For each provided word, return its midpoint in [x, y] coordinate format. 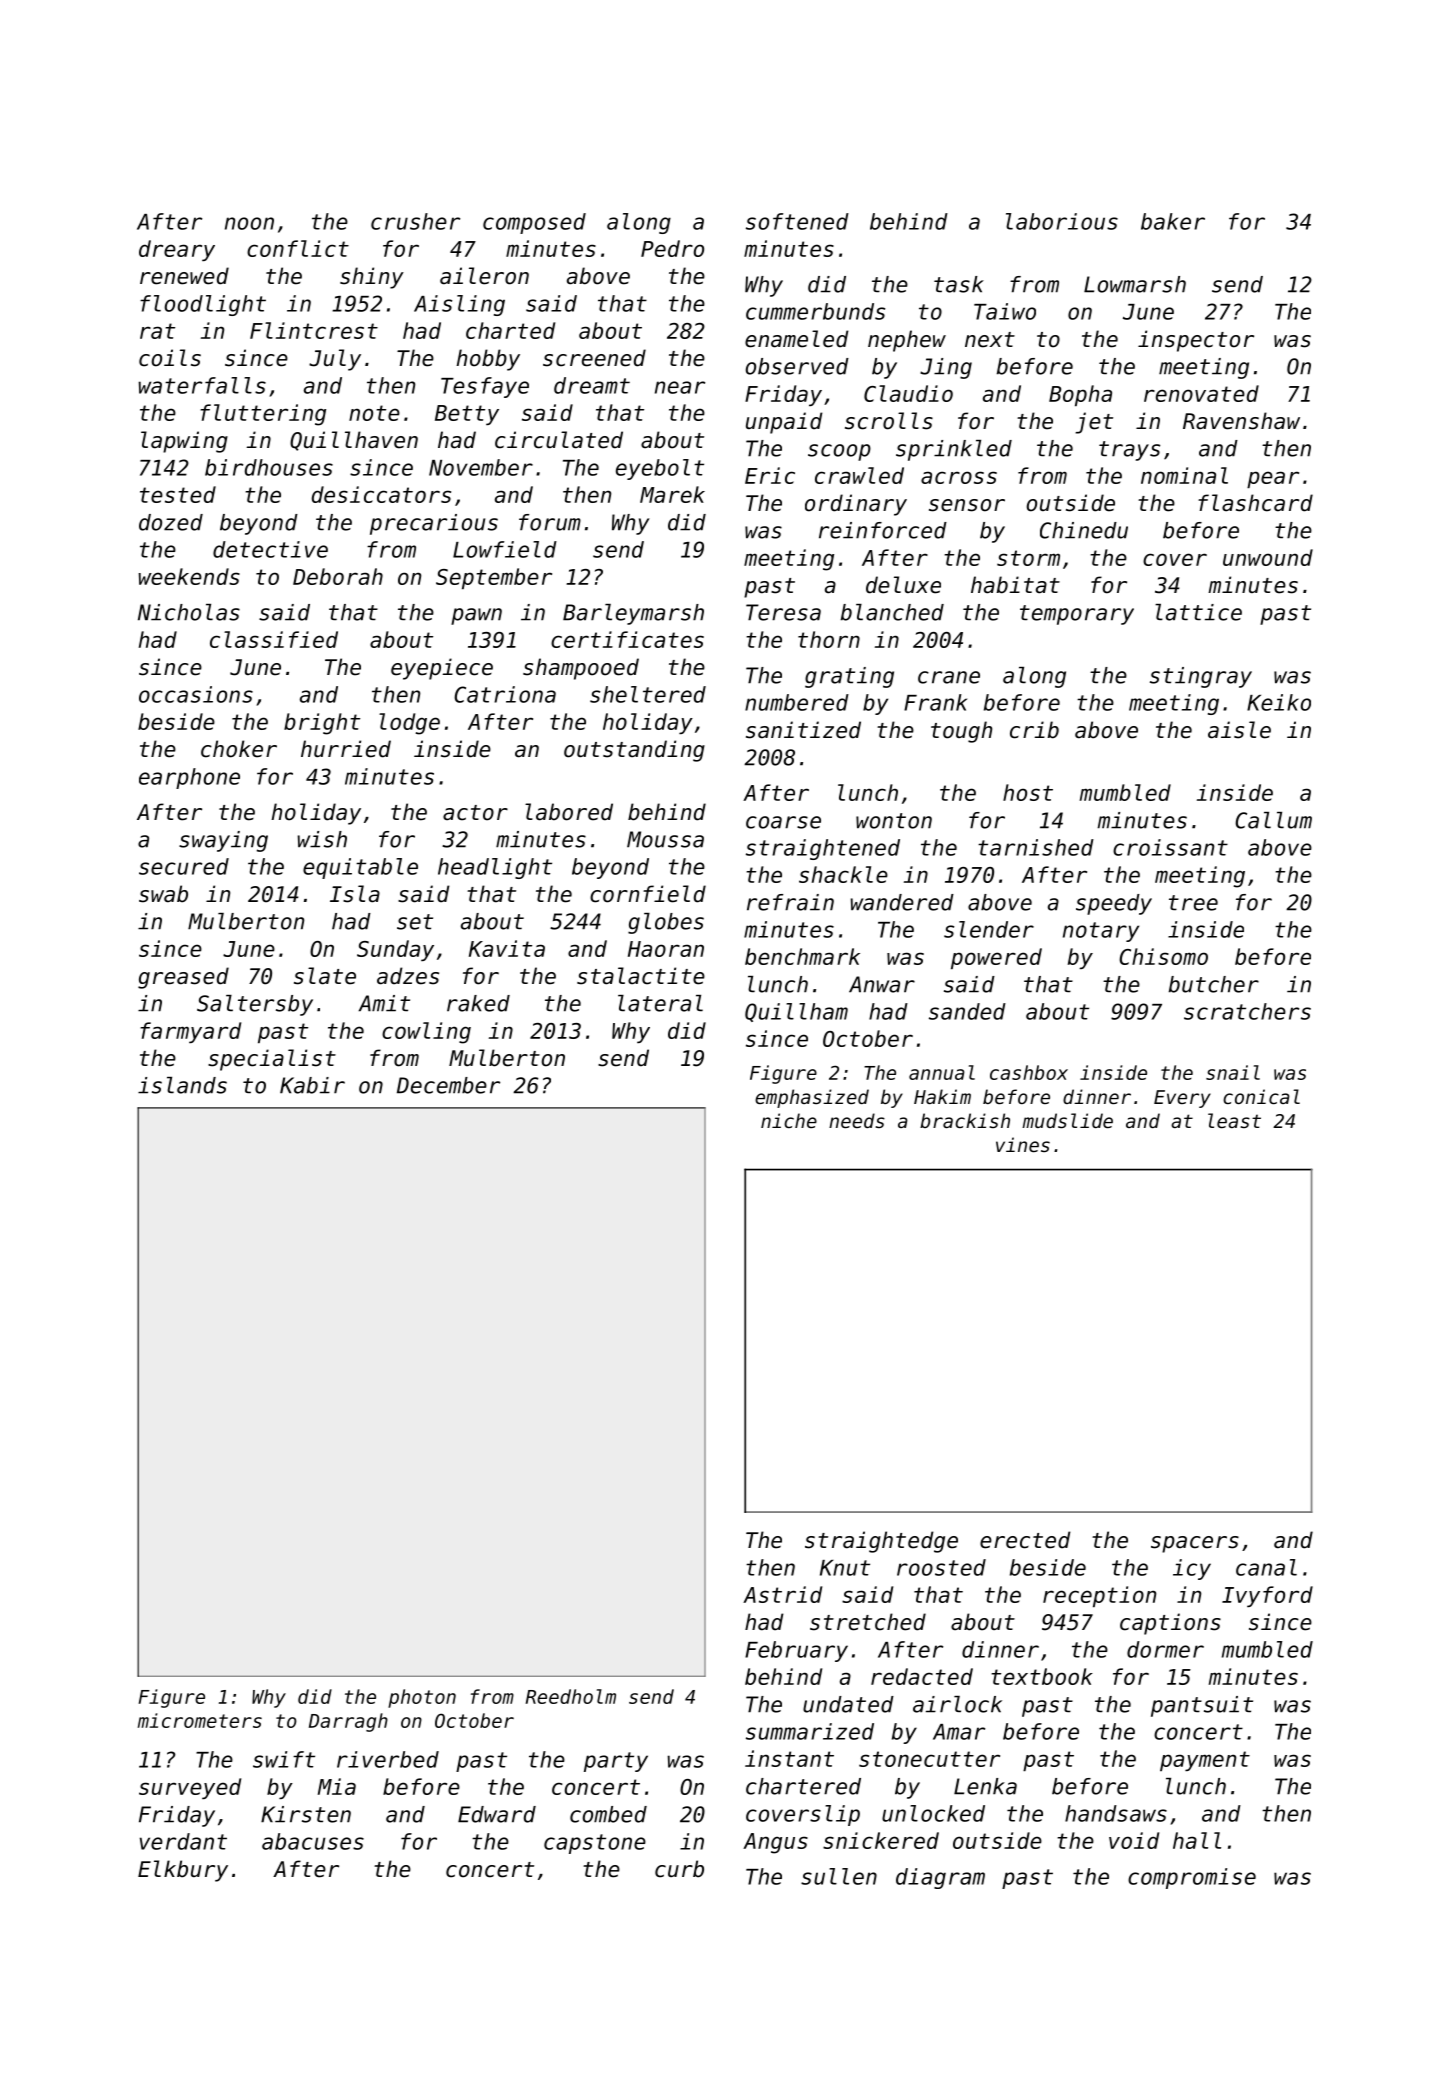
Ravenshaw [1241, 421]
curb [679, 1869]
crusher [415, 221]
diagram [940, 1878]
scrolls [889, 421]
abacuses [313, 1841]
